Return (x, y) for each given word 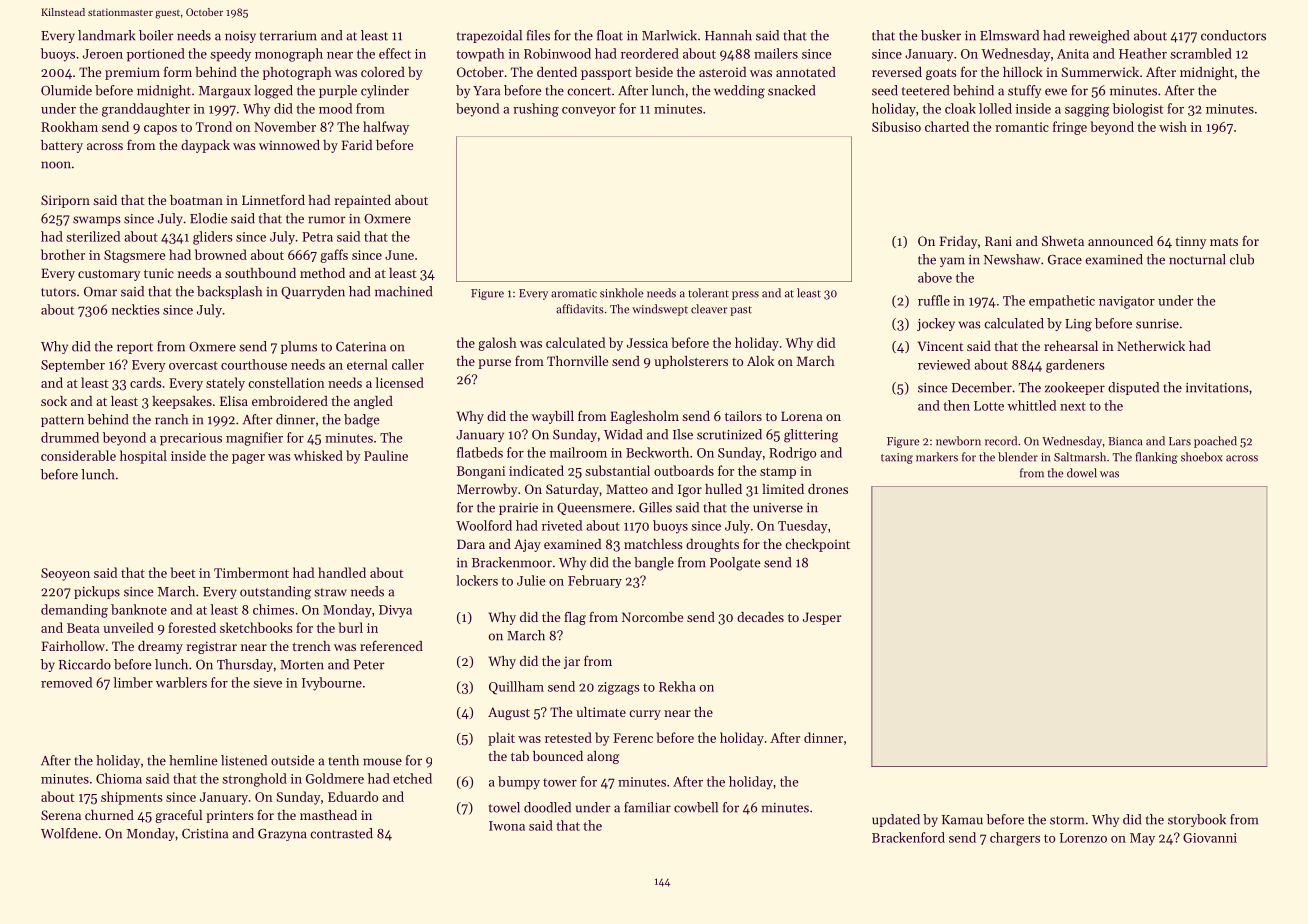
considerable (78, 455)
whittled (1031, 405)
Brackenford (908, 837)
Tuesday (803, 527)
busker (941, 35)
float (610, 35)
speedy (231, 55)
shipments (131, 798)
